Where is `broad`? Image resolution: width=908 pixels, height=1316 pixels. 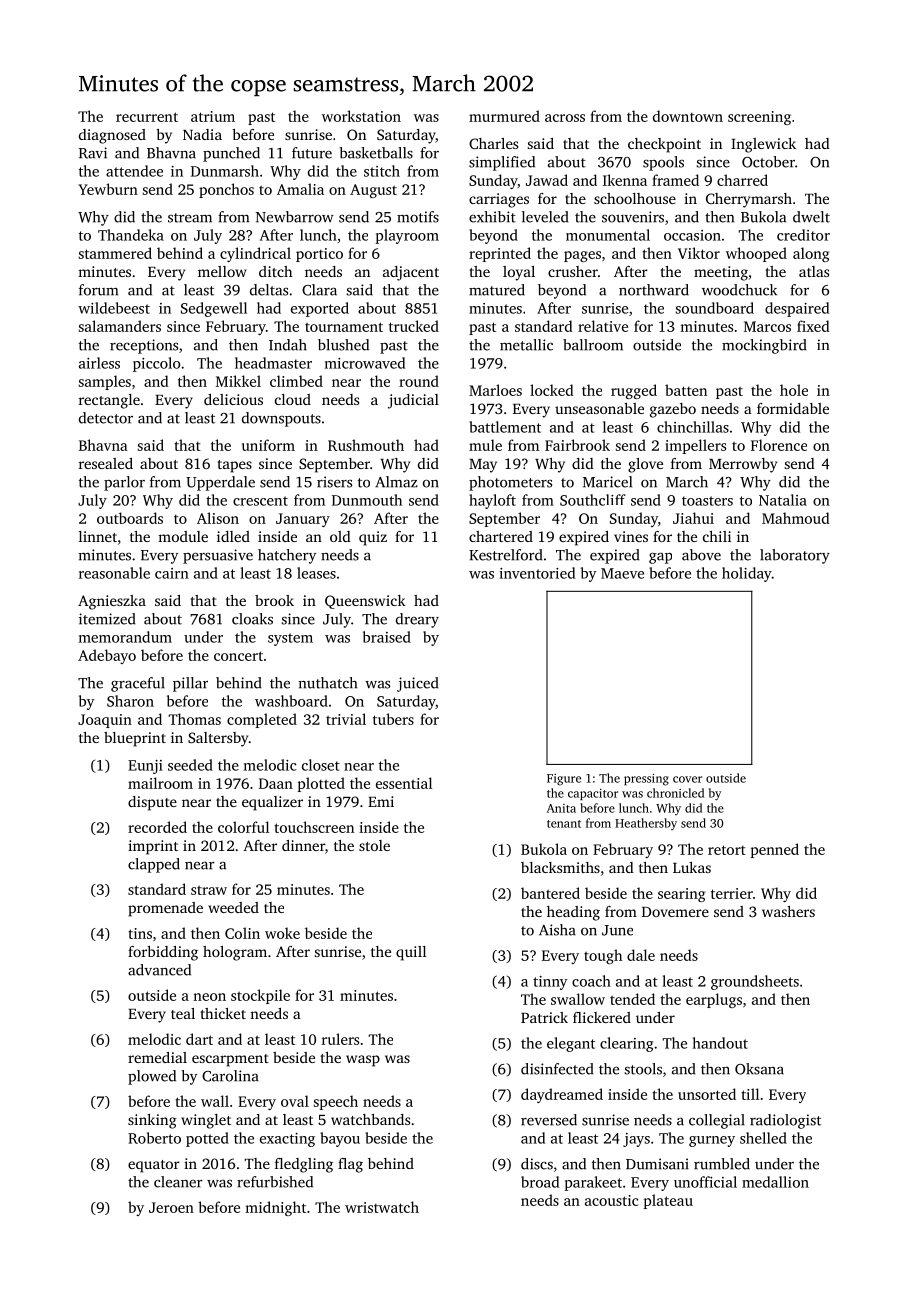
broad is located at coordinates (540, 1182).
